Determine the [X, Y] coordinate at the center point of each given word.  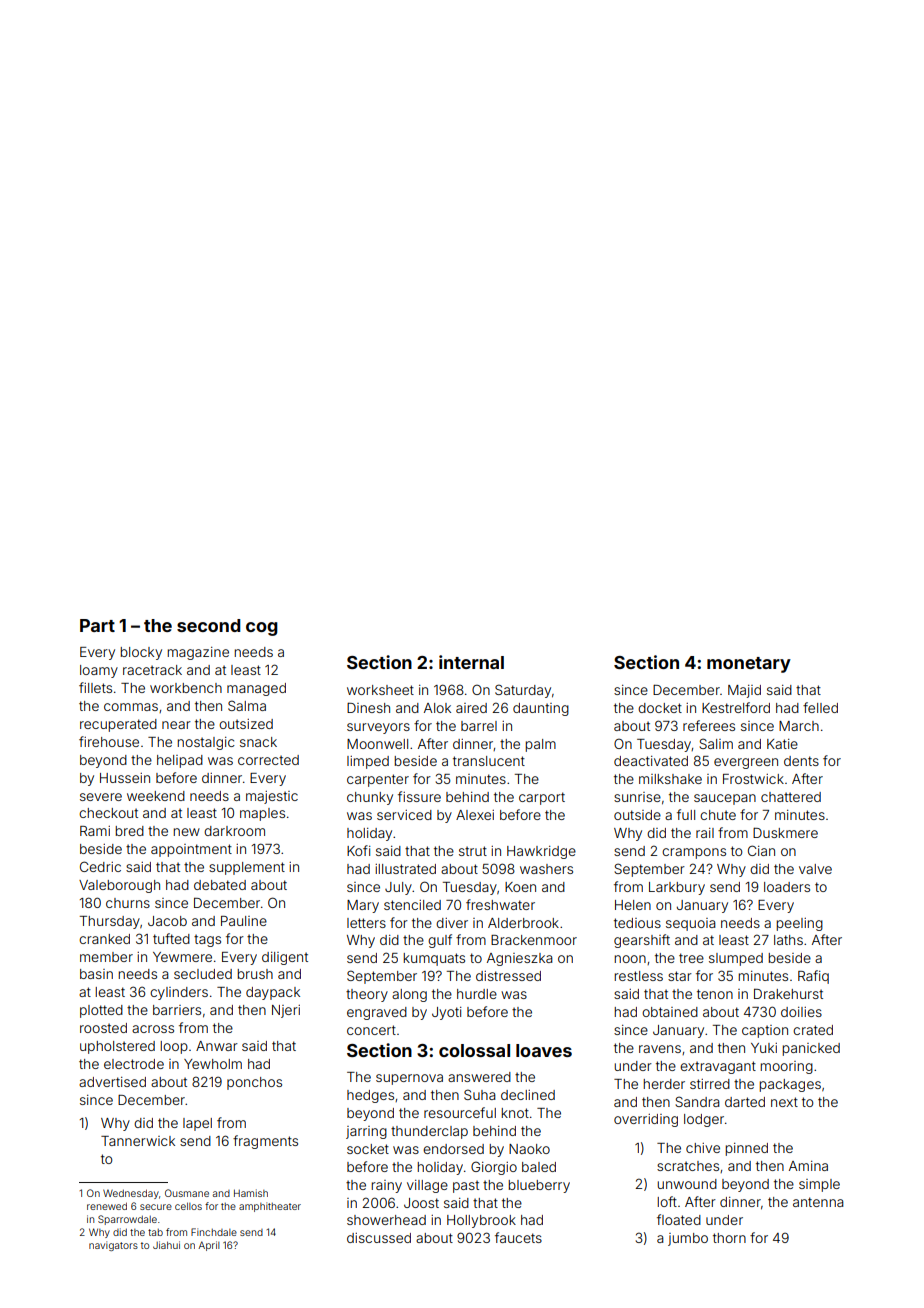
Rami [95, 831]
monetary [749, 665]
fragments [265, 1142]
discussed [379, 1238]
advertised [112, 1082]
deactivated [651, 761]
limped [368, 762]
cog [262, 629]
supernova [409, 1079]
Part [97, 625]
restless [638, 976]
